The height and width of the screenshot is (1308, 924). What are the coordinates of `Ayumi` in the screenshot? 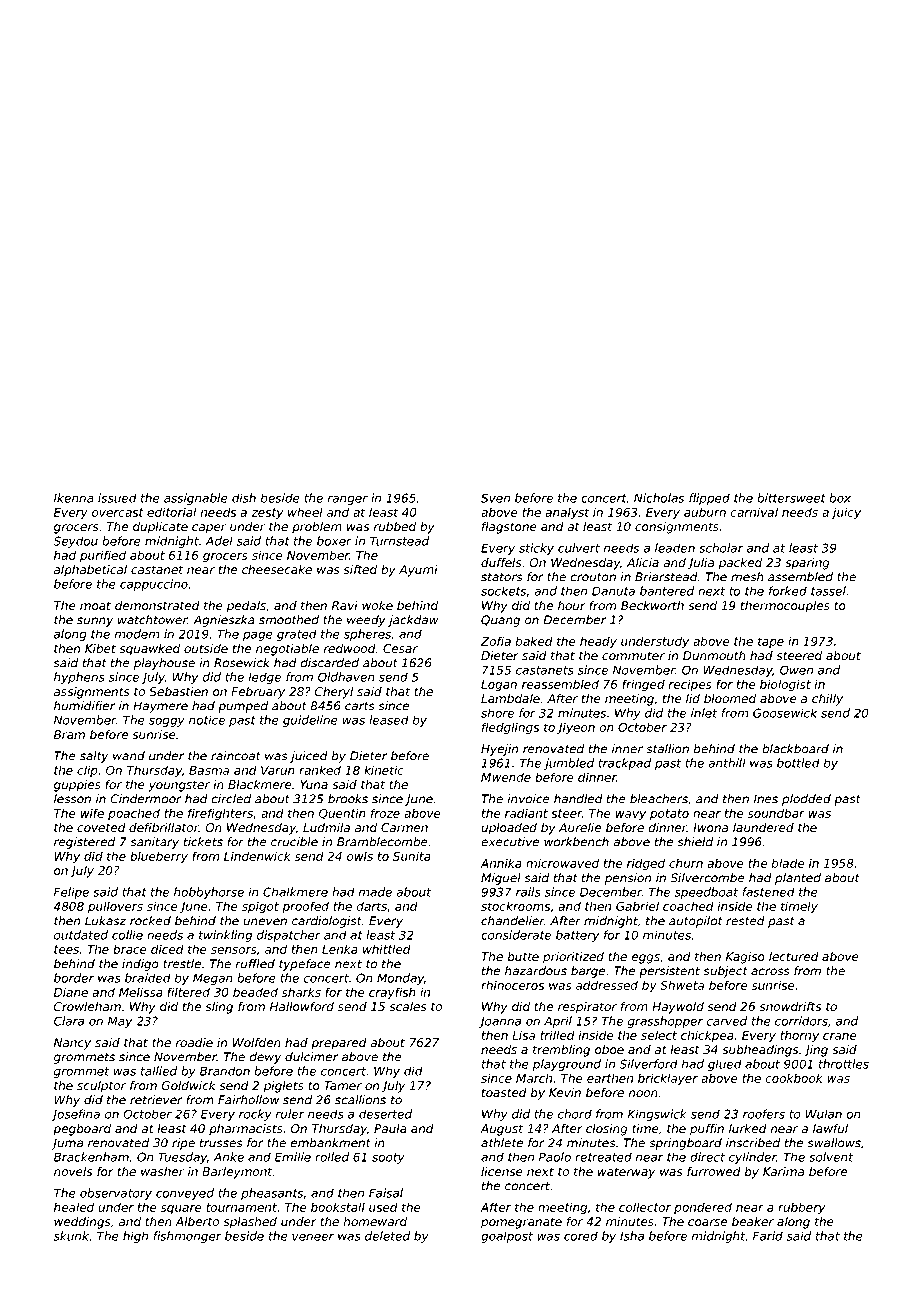 It's located at (418, 571).
